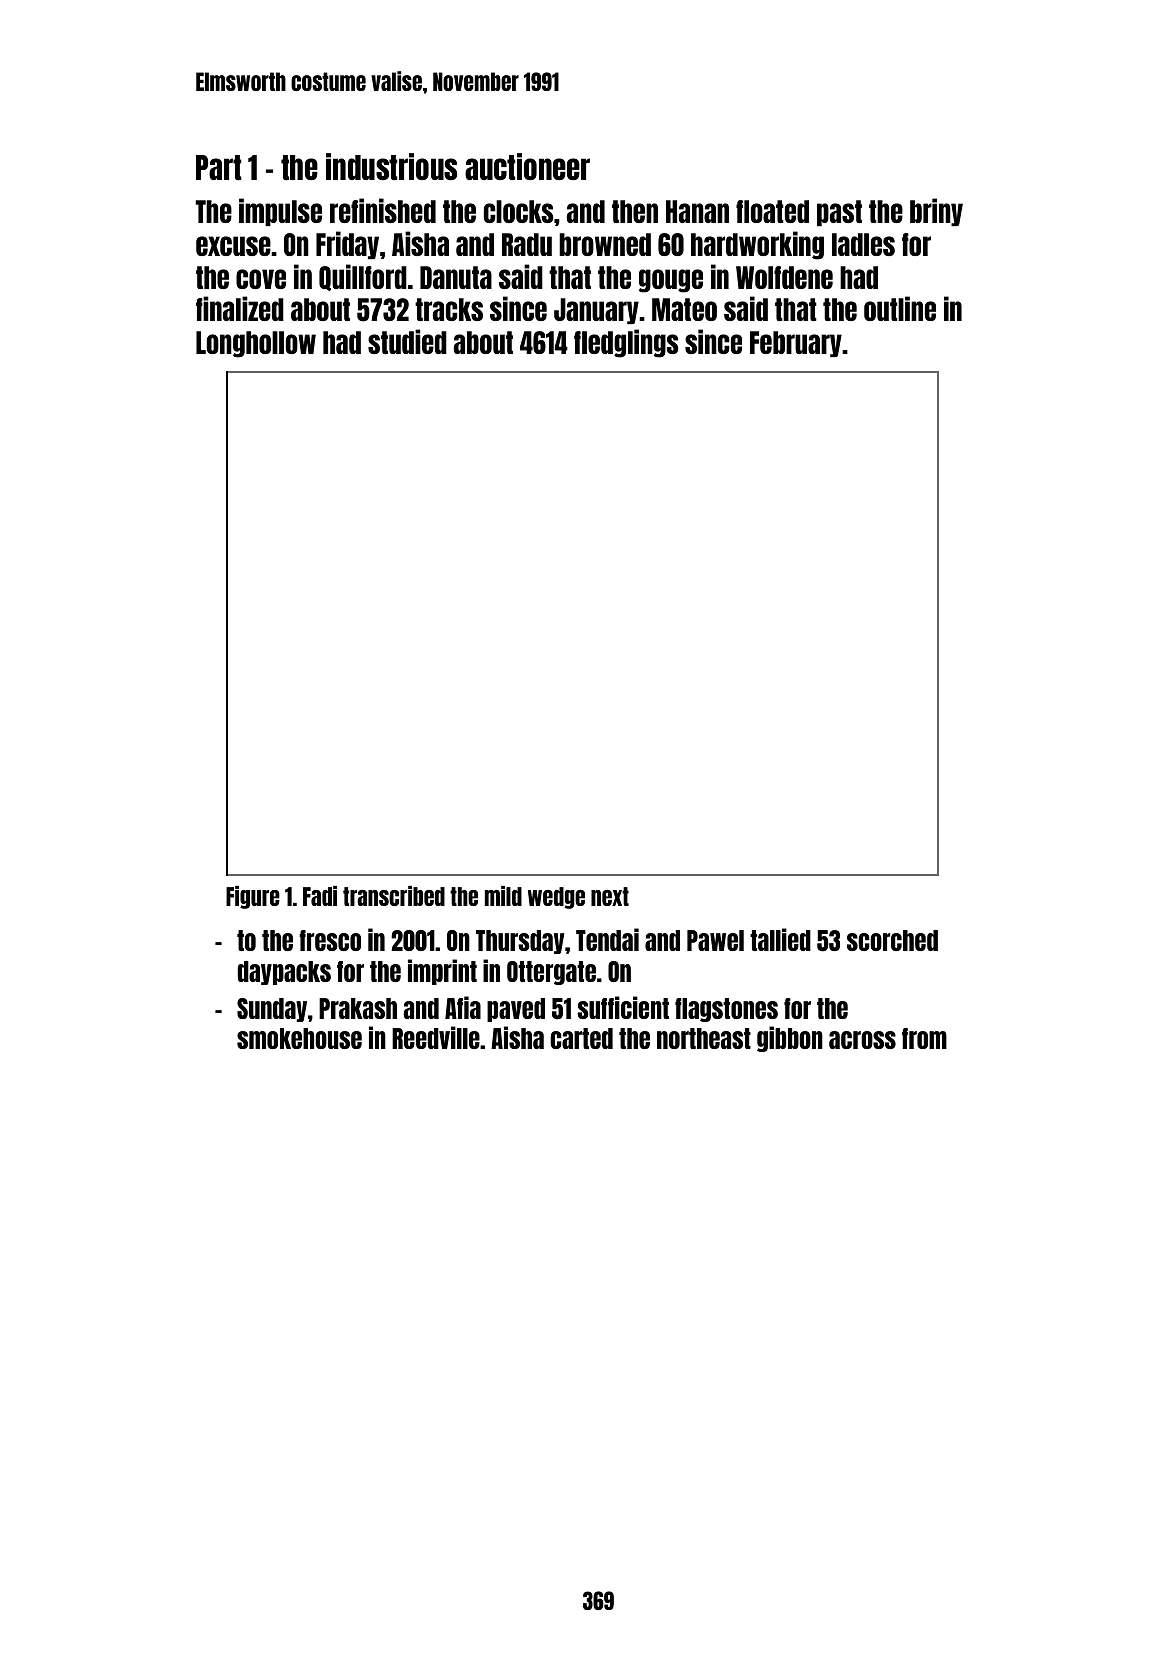 This screenshot has width=1165, height=1654. I want to click on carted, so click(581, 1038).
